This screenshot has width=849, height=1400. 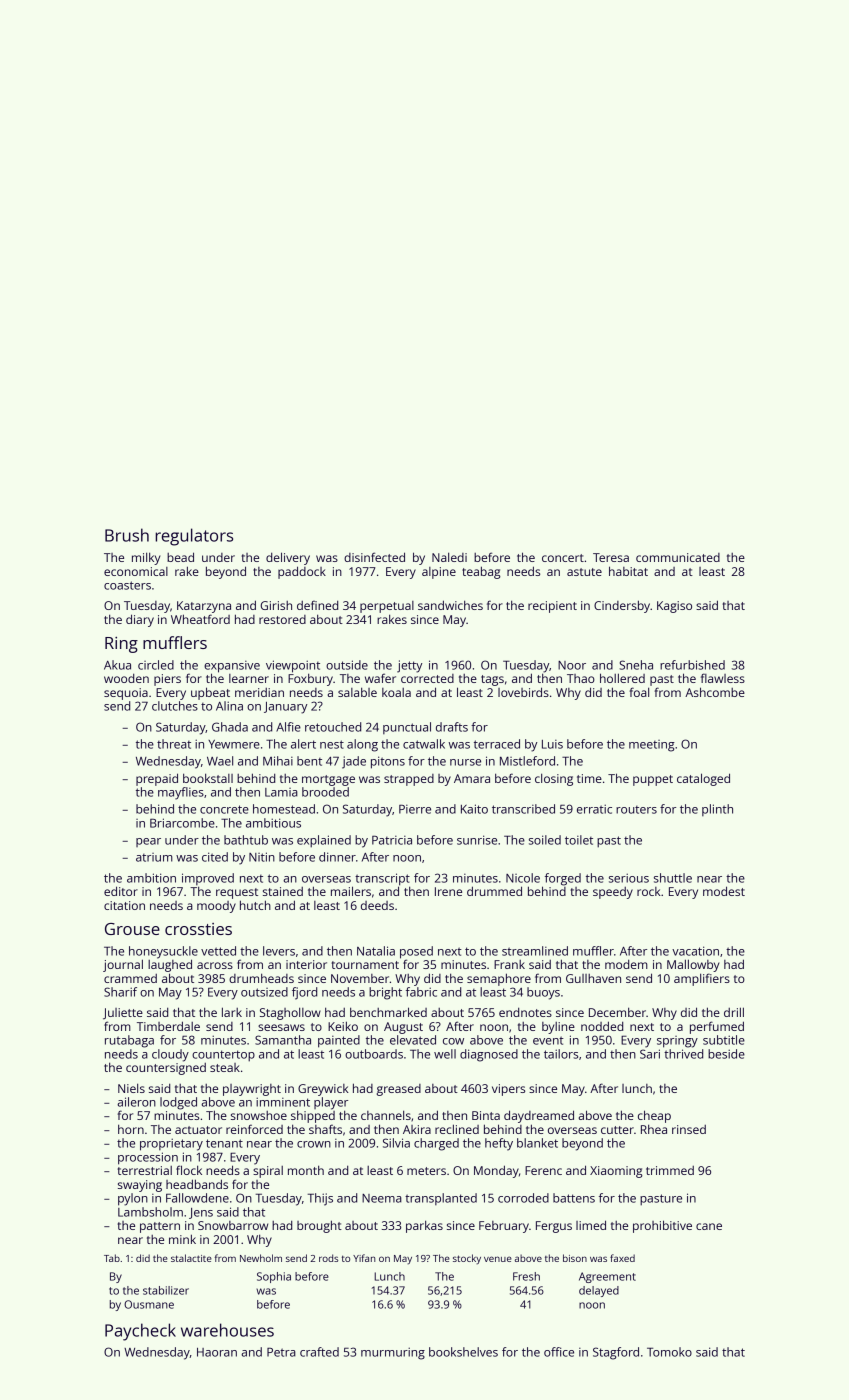 I want to click on pear, so click(x=148, y=842).
